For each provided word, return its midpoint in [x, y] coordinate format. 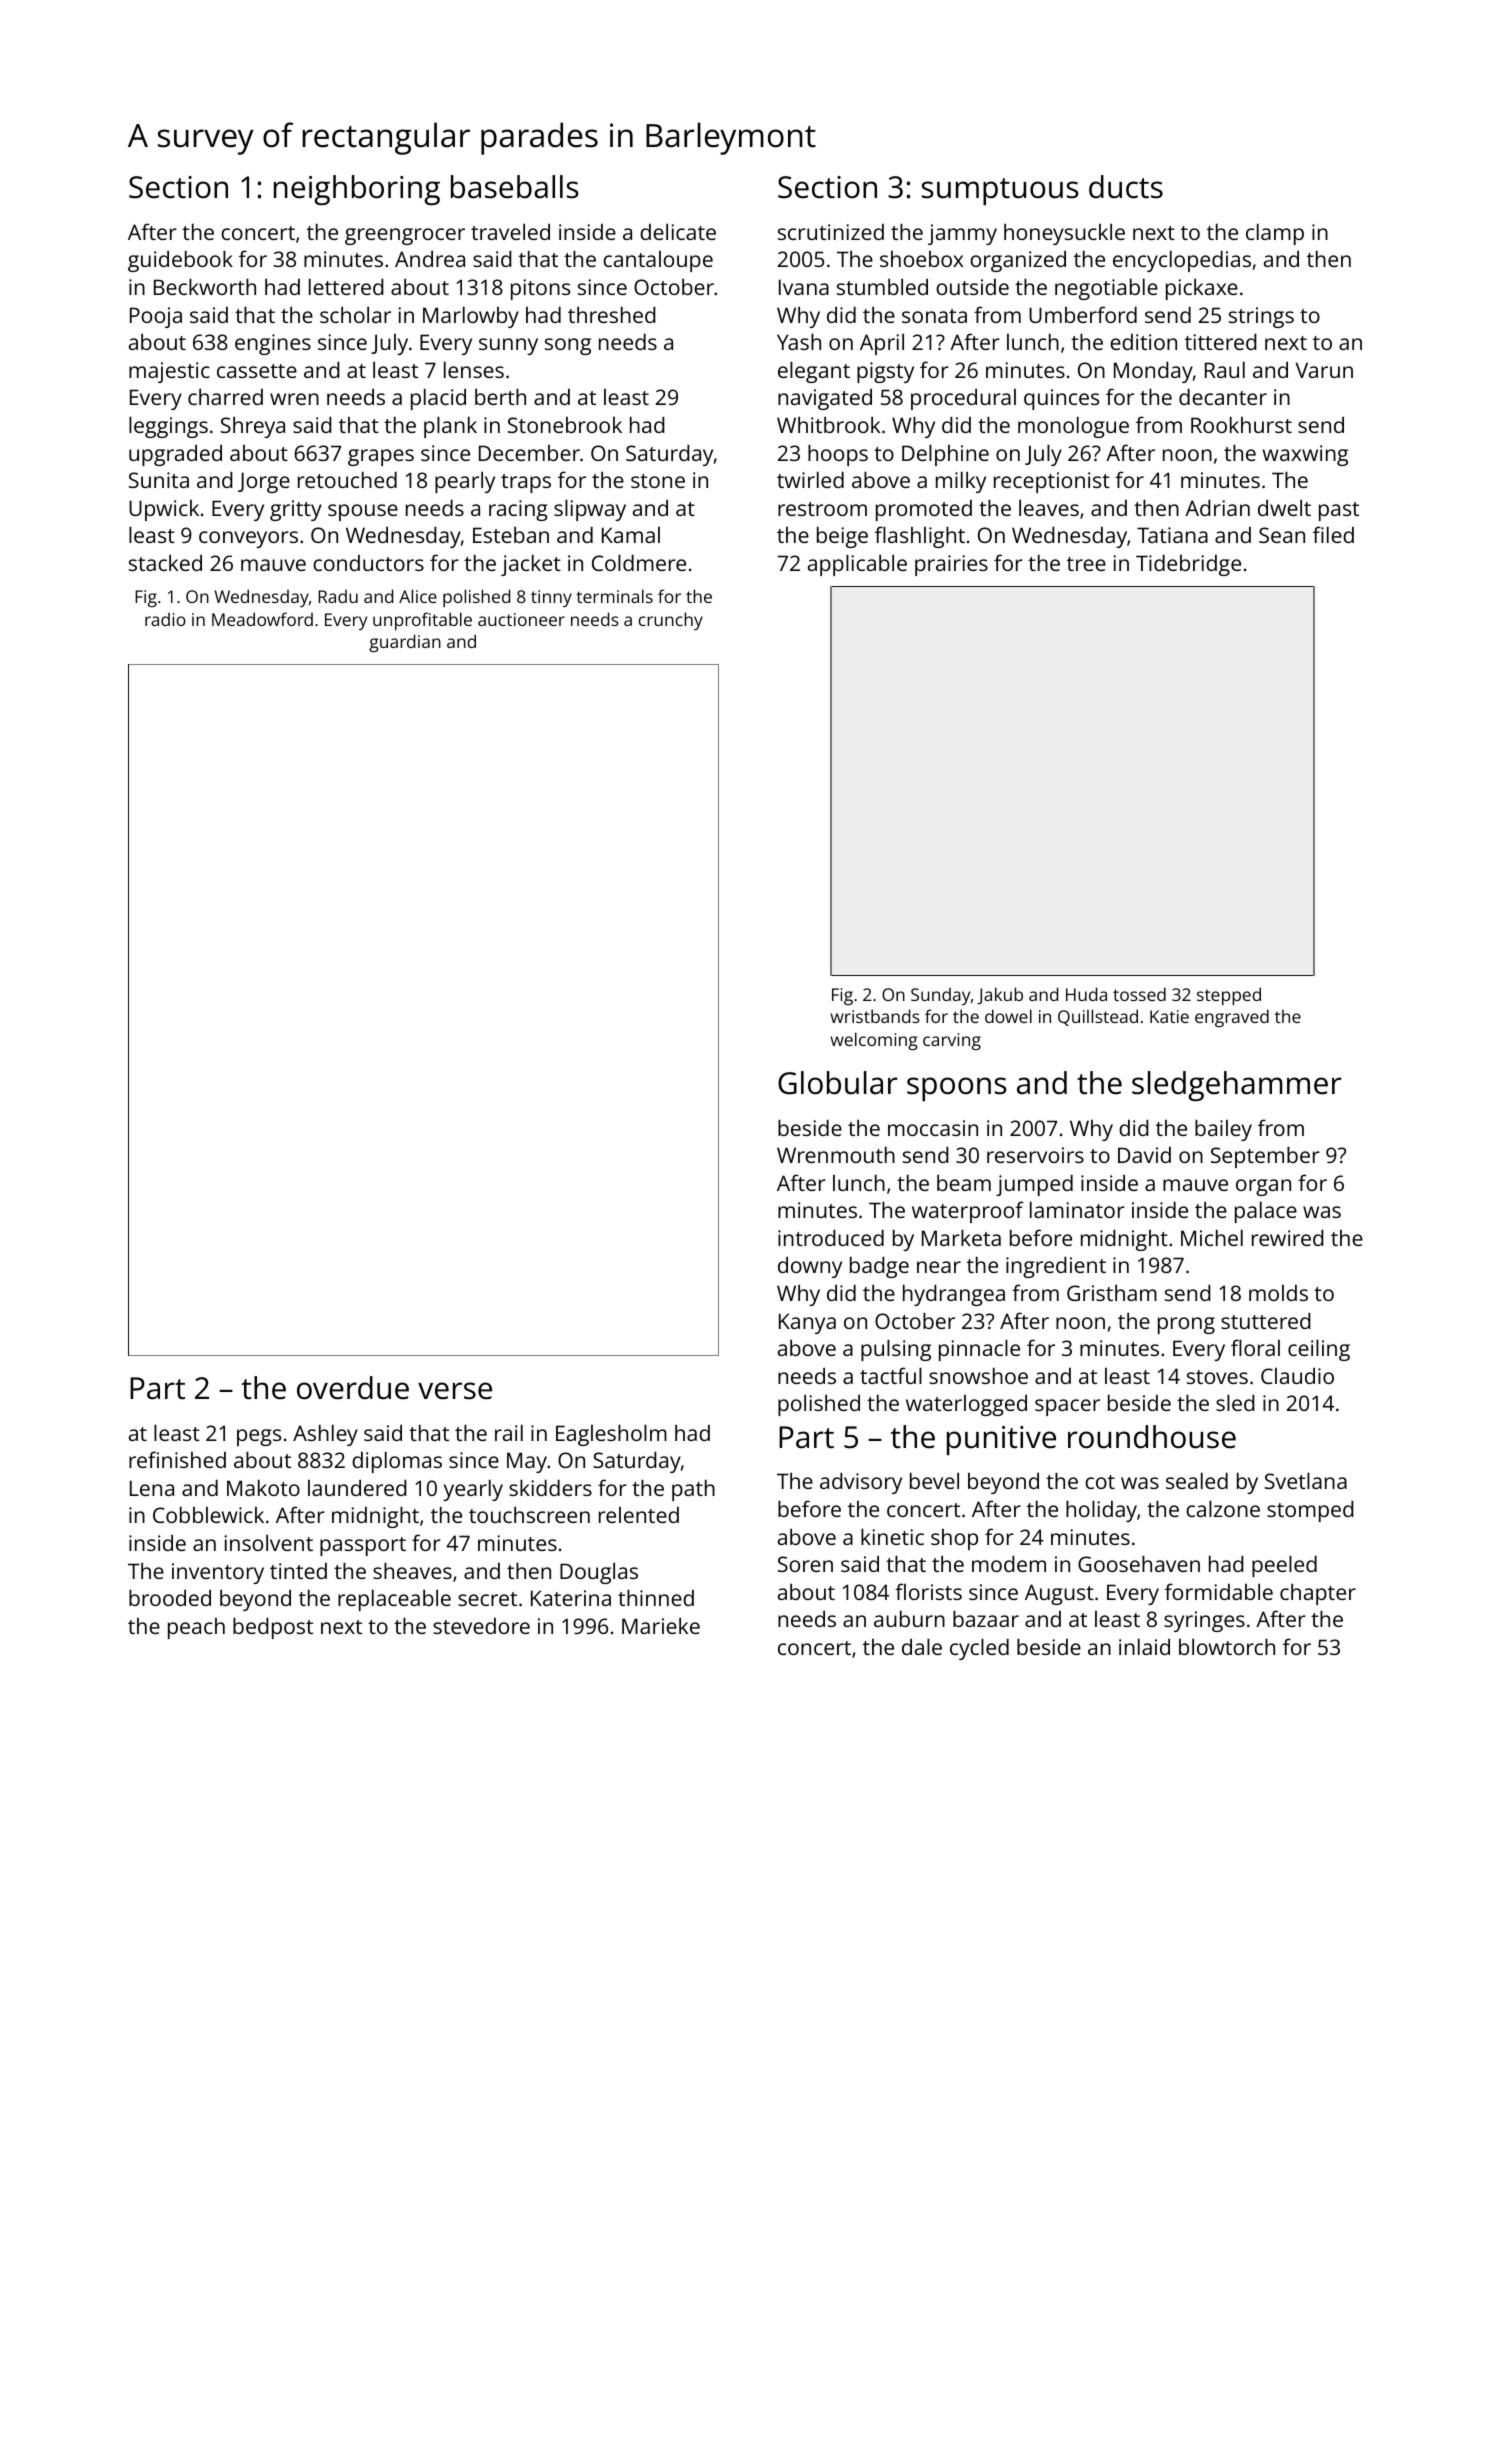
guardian [405, 643]
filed [1333, 534]
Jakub [1000, 996]
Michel [1212, 1237]
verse [455, 1391]
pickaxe [1202, 289]
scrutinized [831, 232]
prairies [951, 565]
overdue [353, 1388]
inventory [218, 1573]
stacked [165, 562]
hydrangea [954, 1295]
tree [1086, 564]
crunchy [670, 621]
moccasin [933, 1128]
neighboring [357, 190]
